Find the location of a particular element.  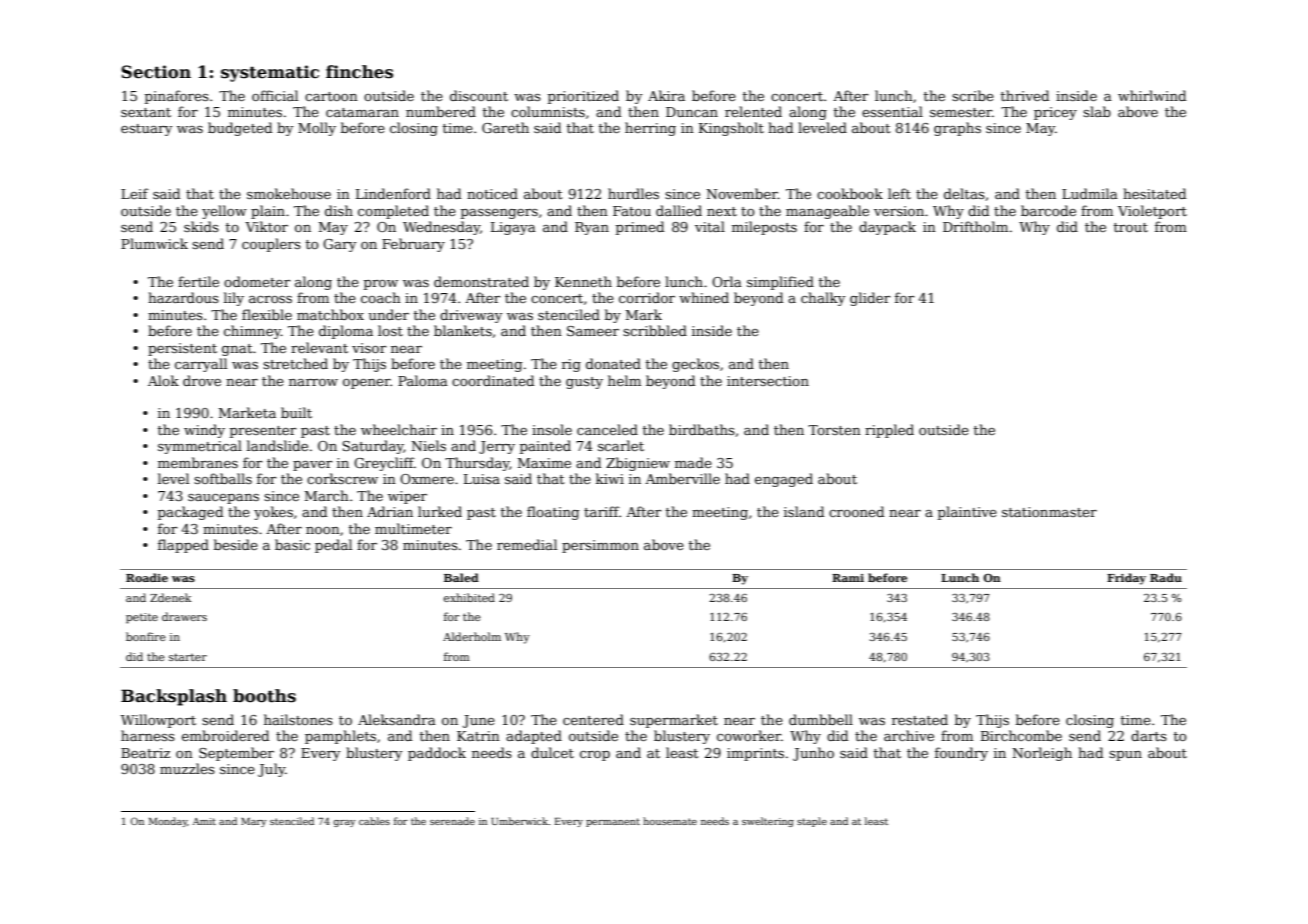

whirlwind is located at coordinates (1152, 95).
